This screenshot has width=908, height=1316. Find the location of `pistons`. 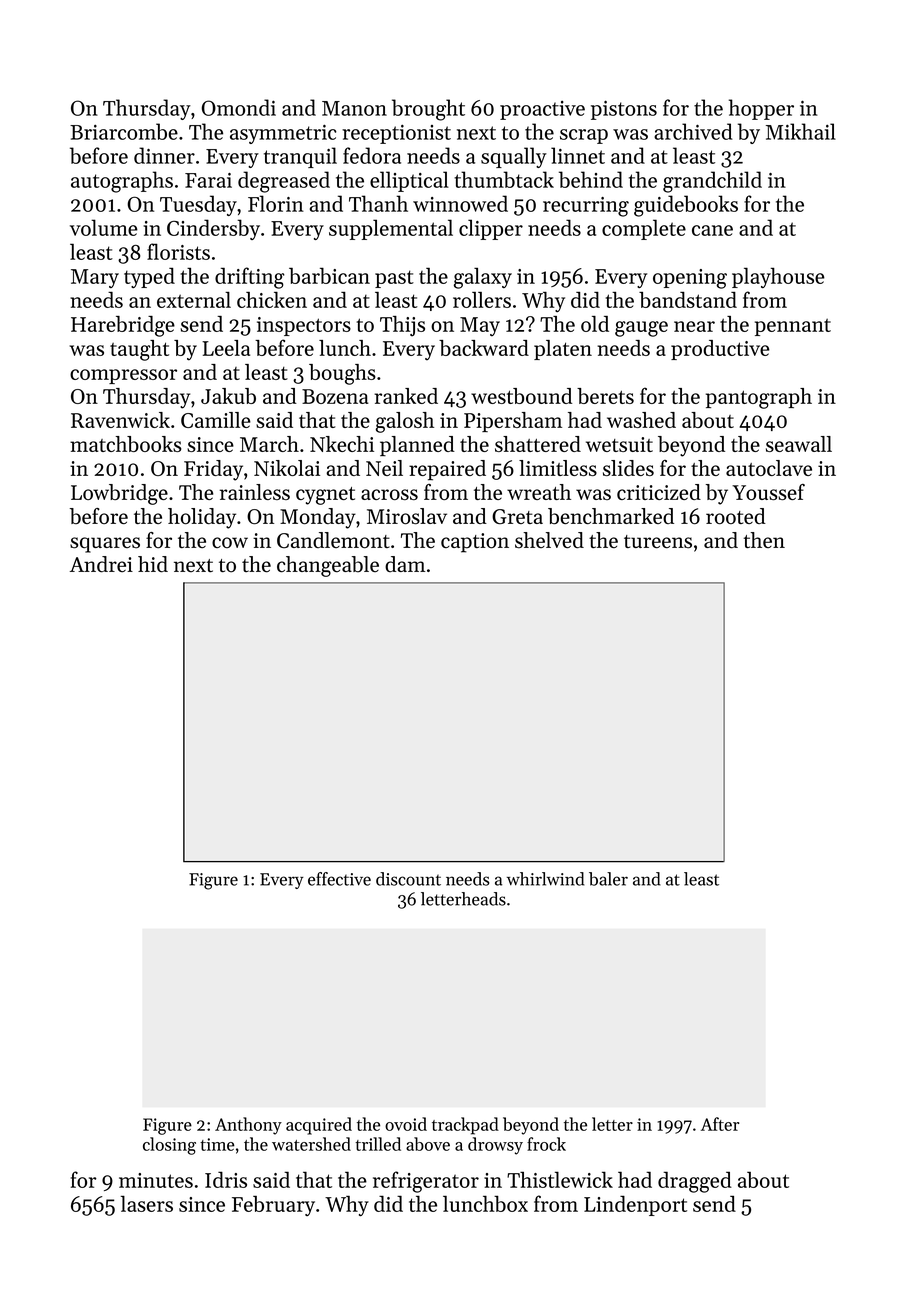

pistons is located at coordinates (624, 110).
